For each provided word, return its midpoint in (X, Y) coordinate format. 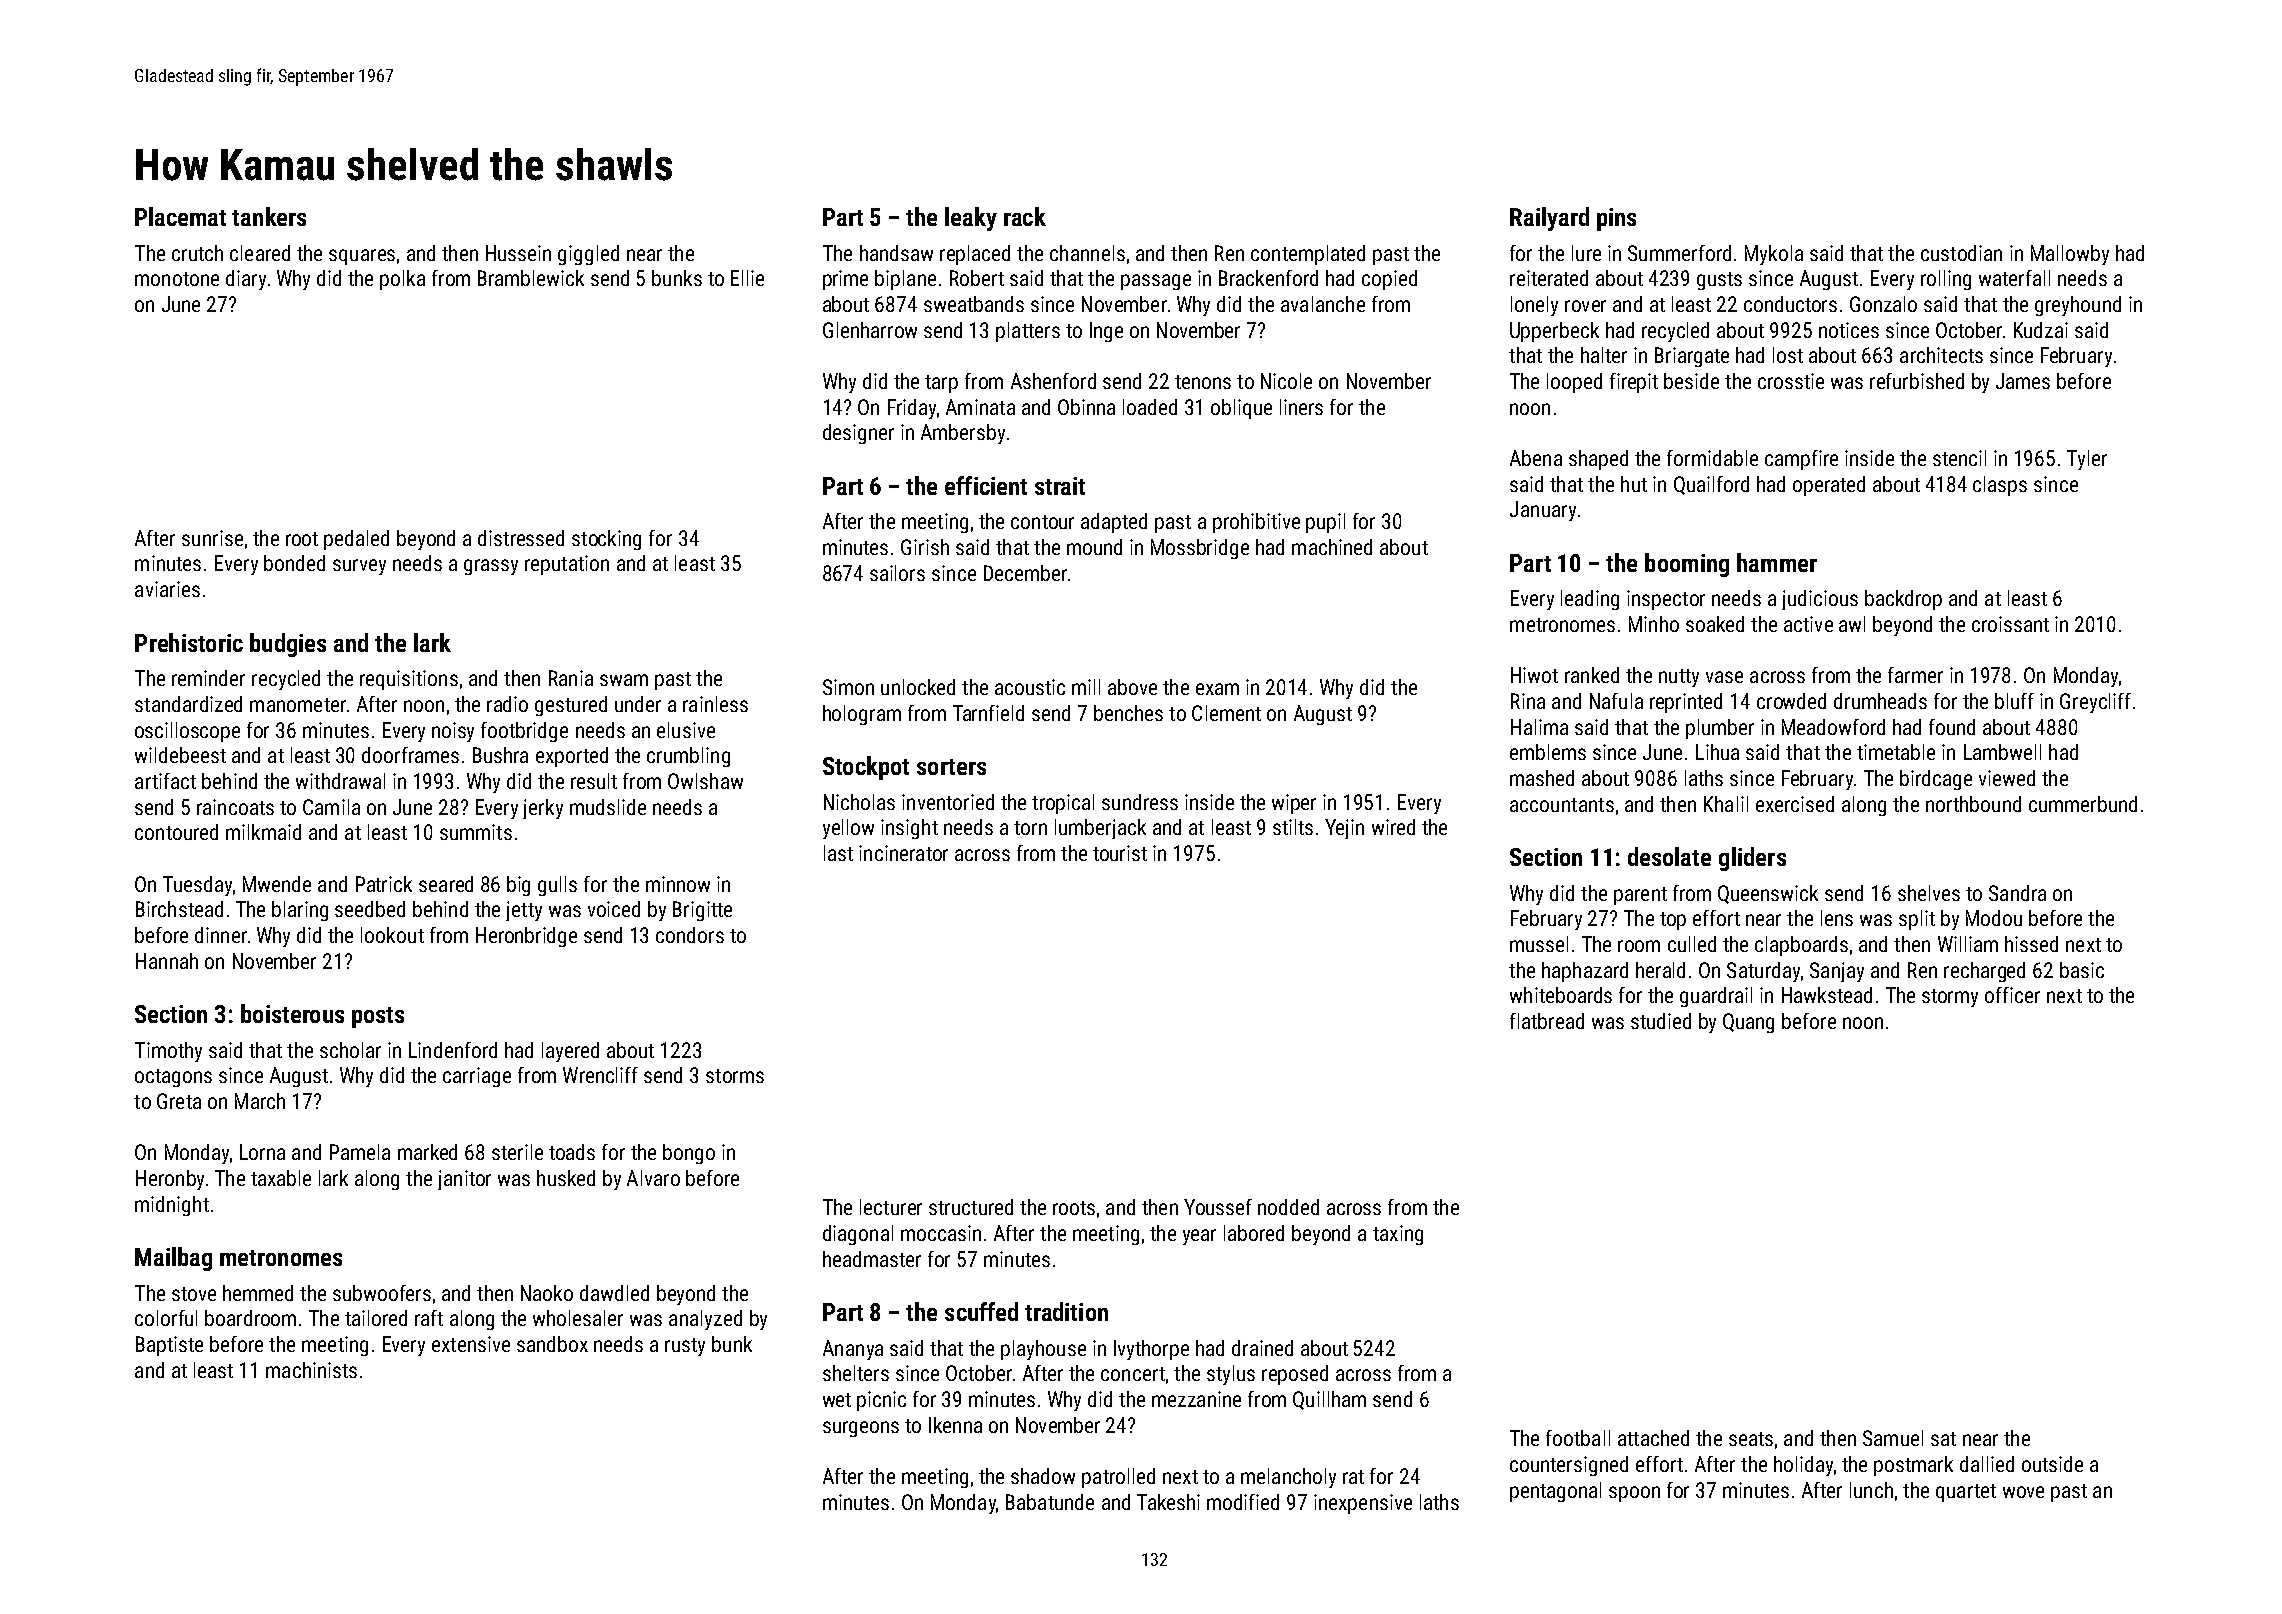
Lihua (1717, 752)
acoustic (1030, 687)
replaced (975, 255)
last (838, 853)
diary (246, 280)
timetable (1896, 752)
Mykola (1774, 255)
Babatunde (1050, 1502)
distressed (521, 538)
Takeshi (1168, 1502)
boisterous (292, 1013)
